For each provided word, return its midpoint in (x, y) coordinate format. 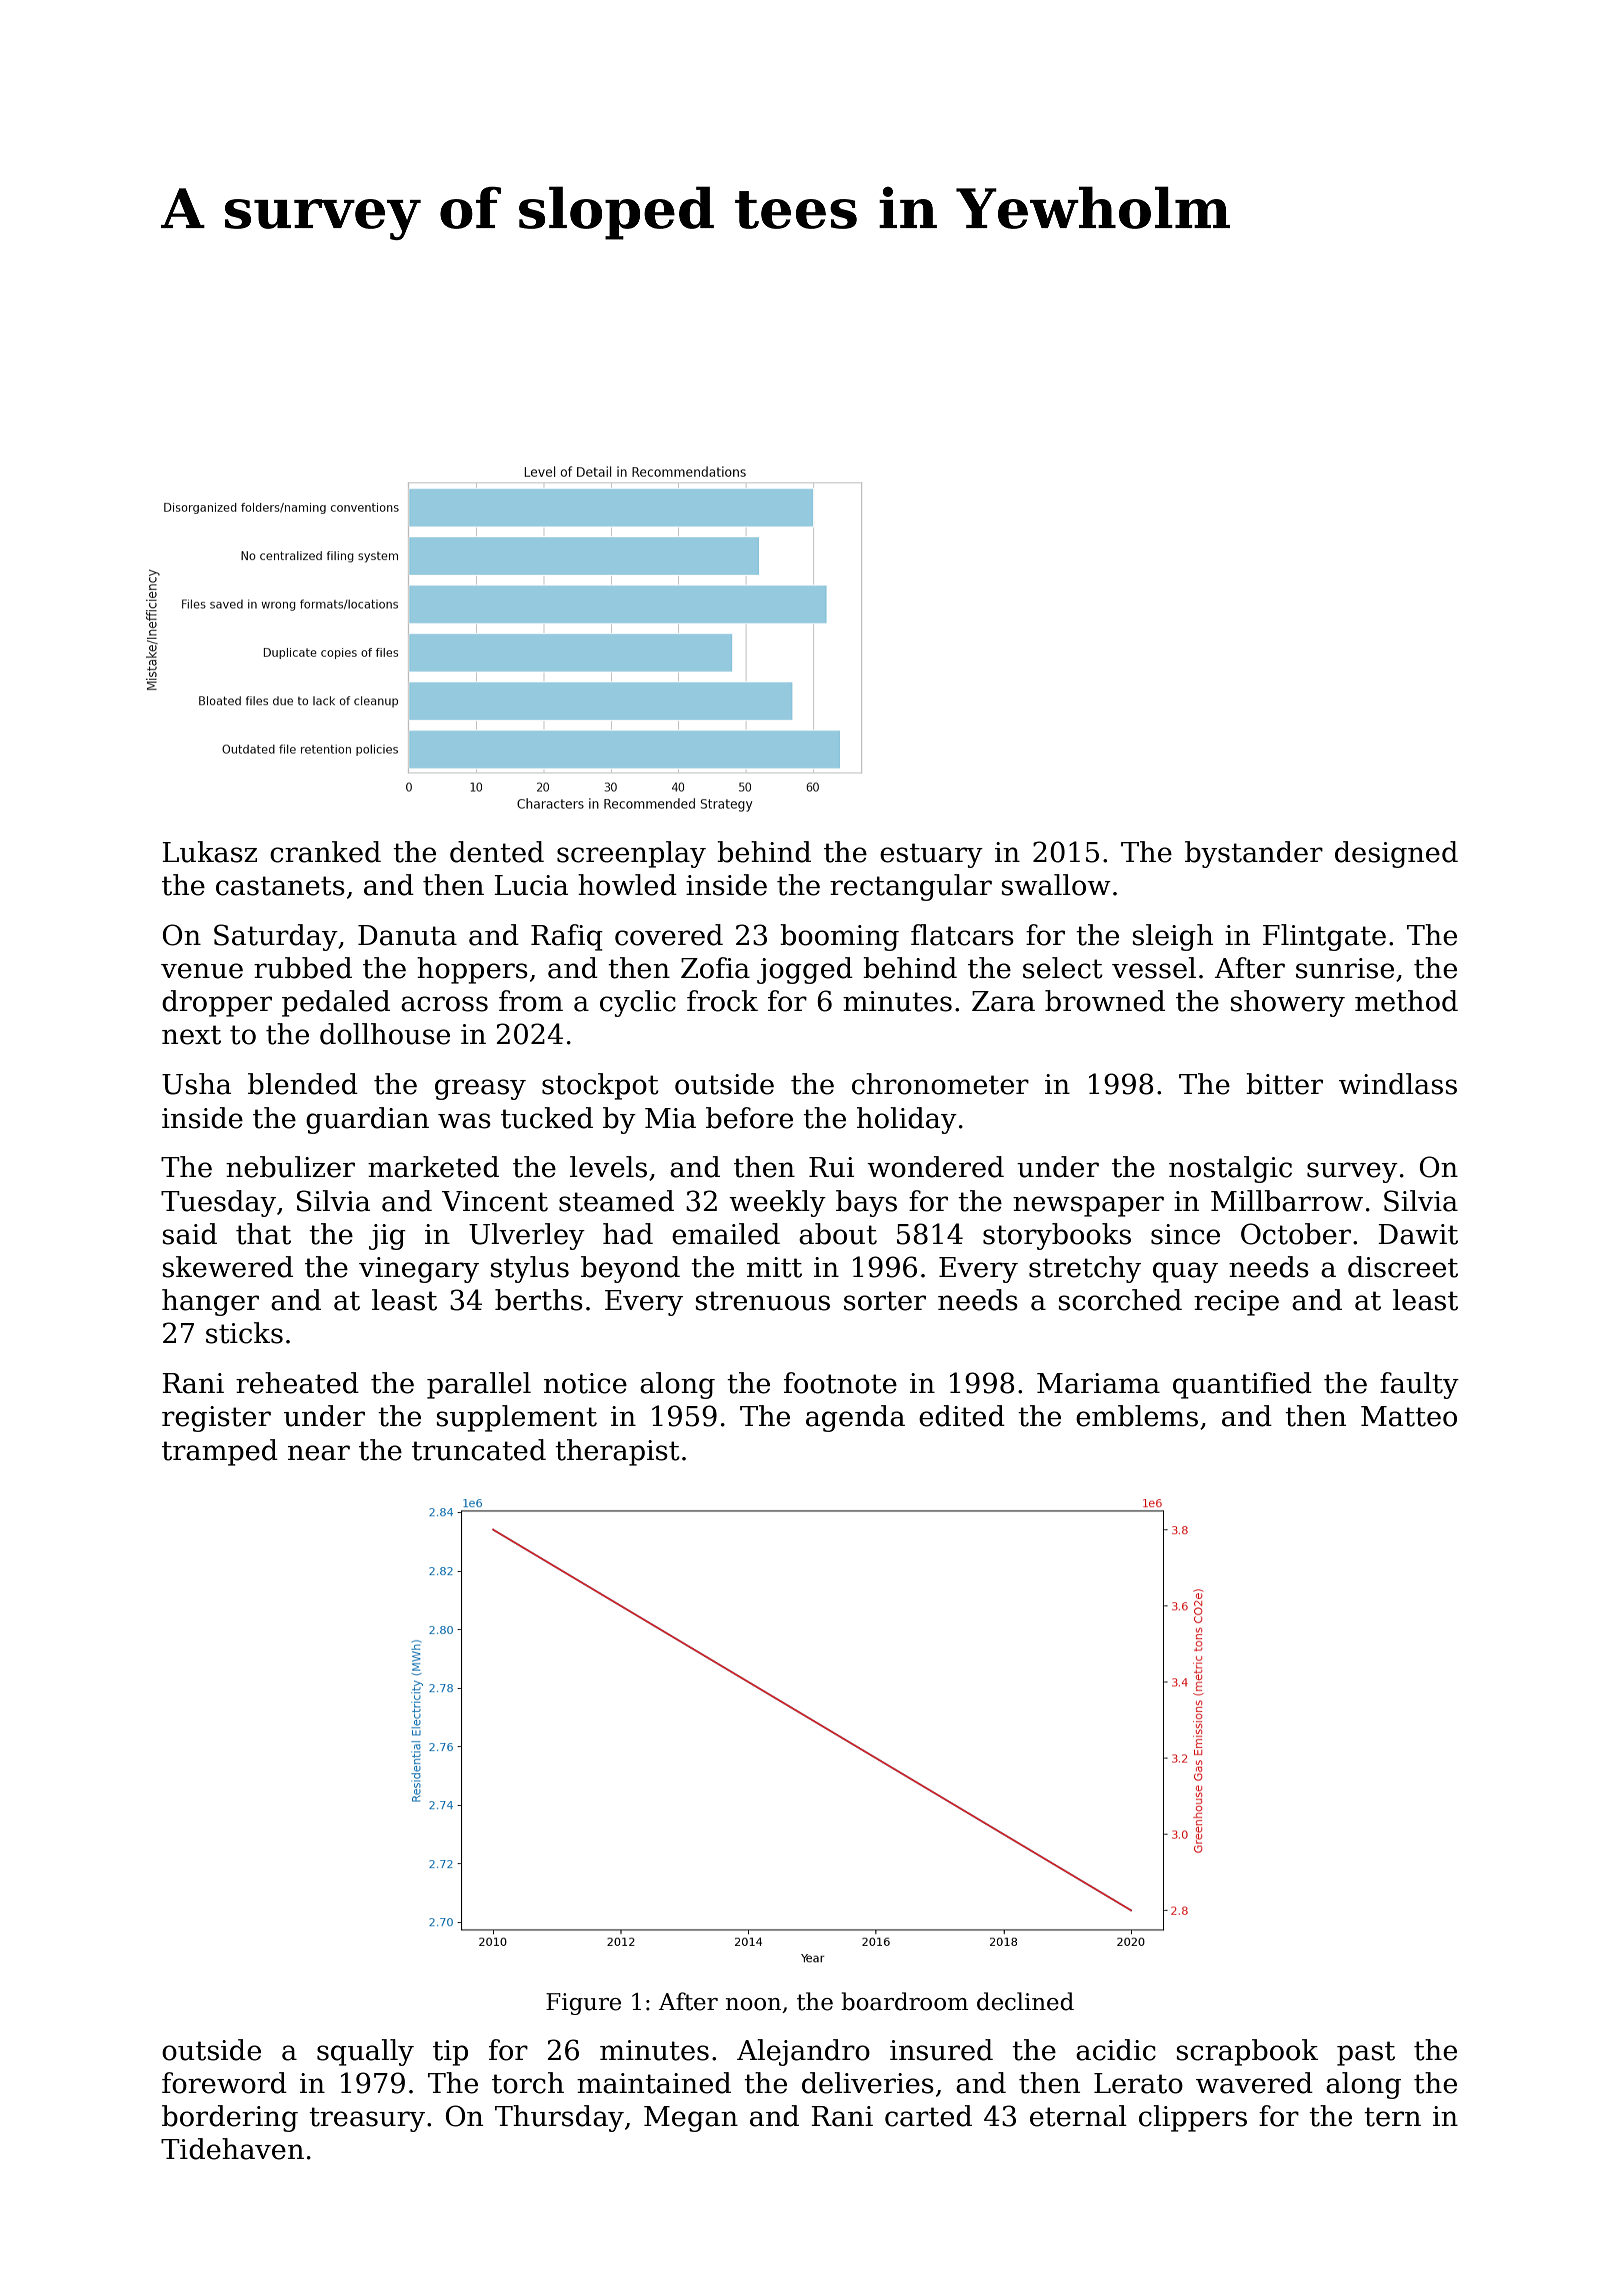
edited (962, 1416)
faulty (1419, 1385)
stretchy (1085, 1269)
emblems (1137, 1416)
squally (365, 2052)
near (319, 1453)
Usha (196, 1084)
